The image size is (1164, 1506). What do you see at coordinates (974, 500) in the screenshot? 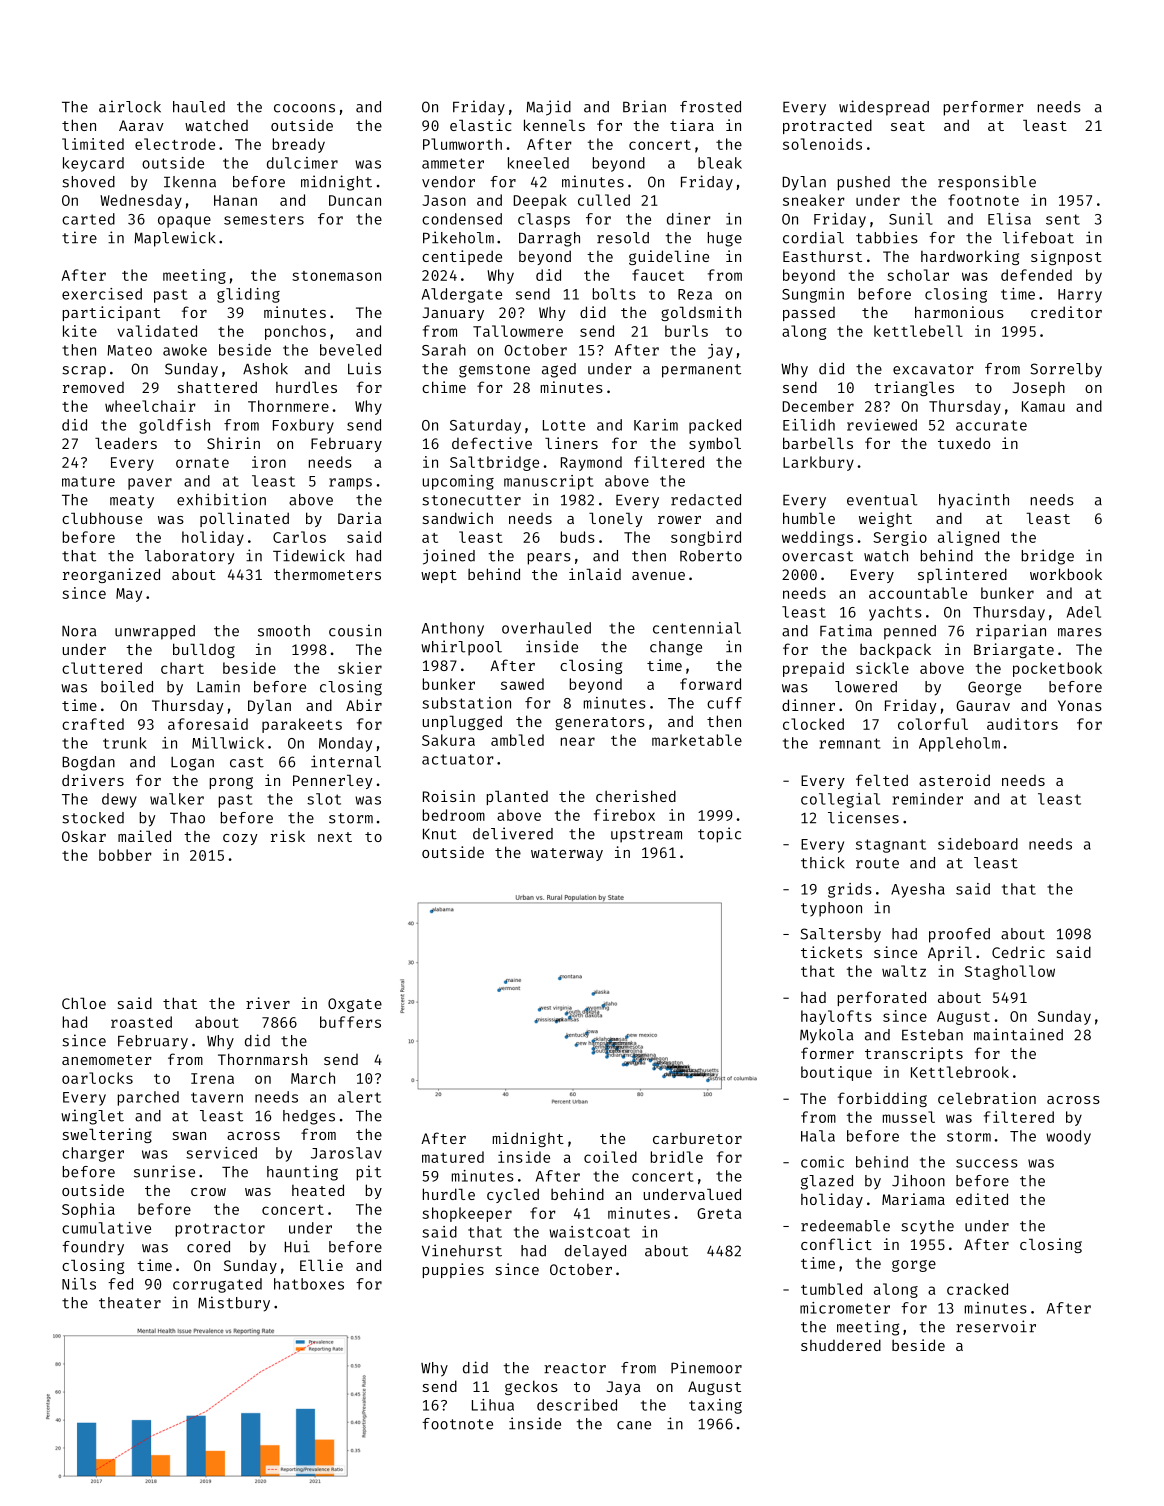
I see `hyacinth` at bounding box center [974, 500].
